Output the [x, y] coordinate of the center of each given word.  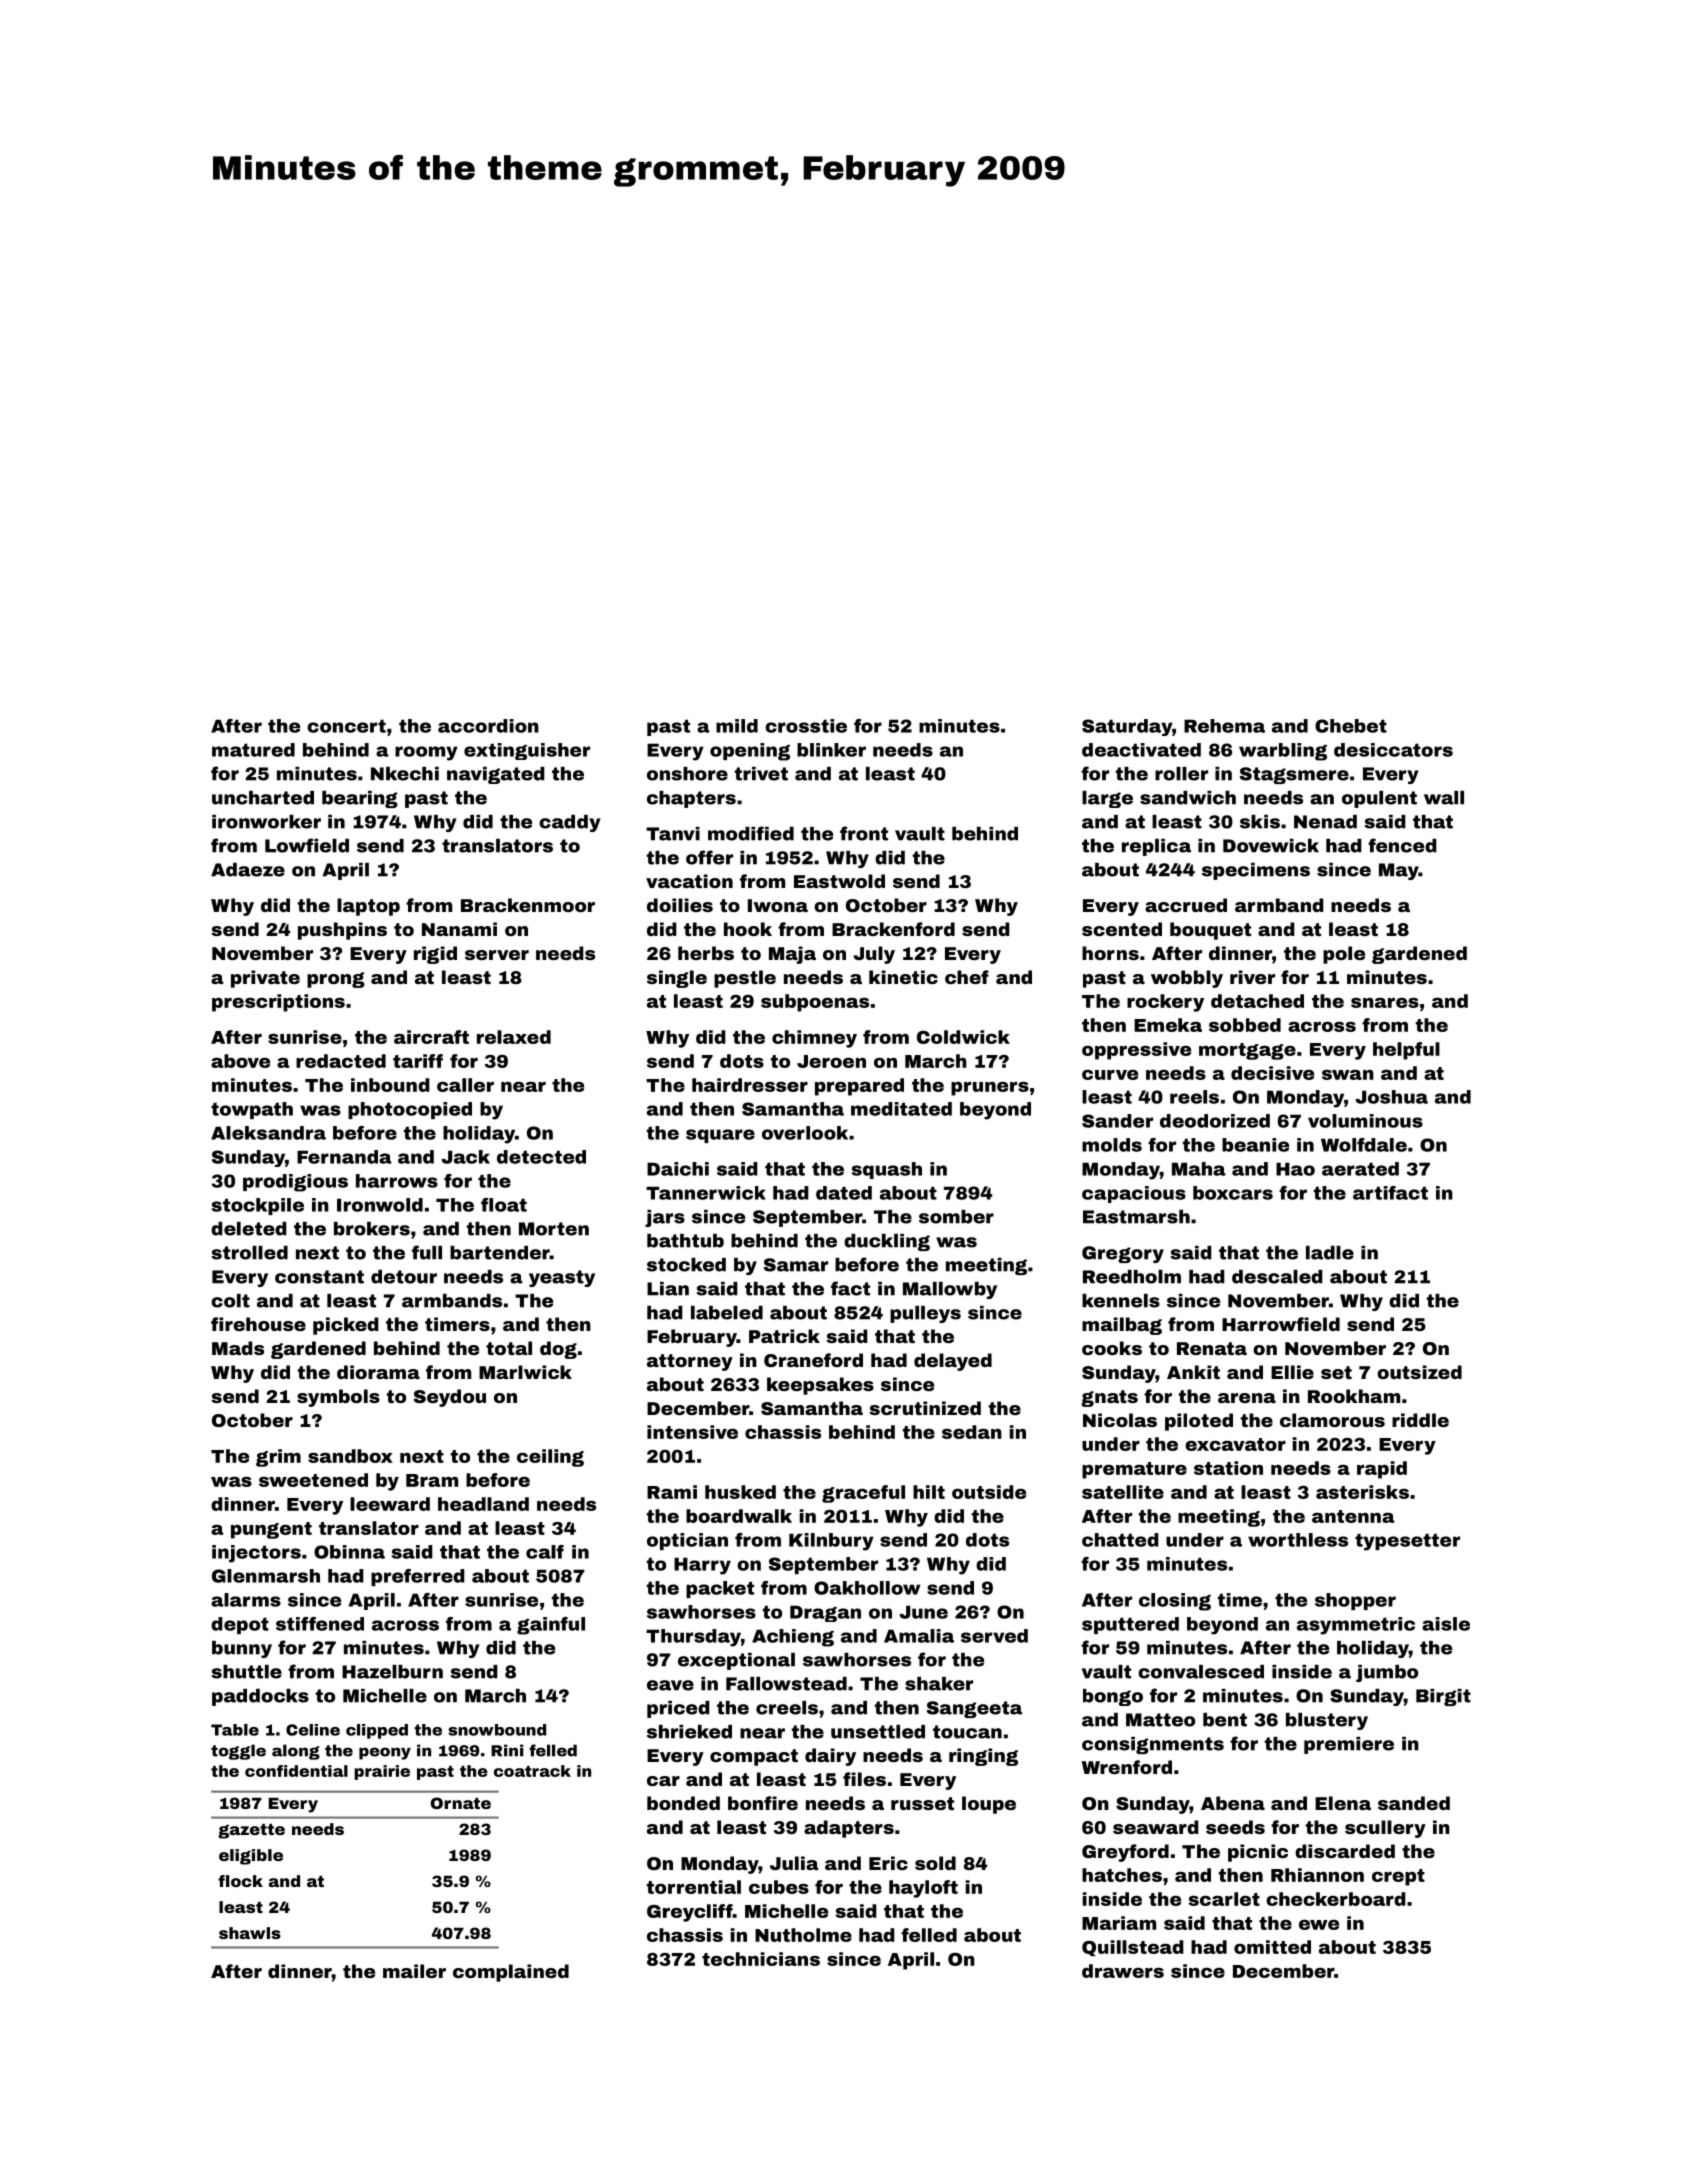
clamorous [1332, 1420]
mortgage [1247, 1051]
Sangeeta [974, 1709]
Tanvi [673, 834]
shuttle [246, 1672]
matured [253, 750]
